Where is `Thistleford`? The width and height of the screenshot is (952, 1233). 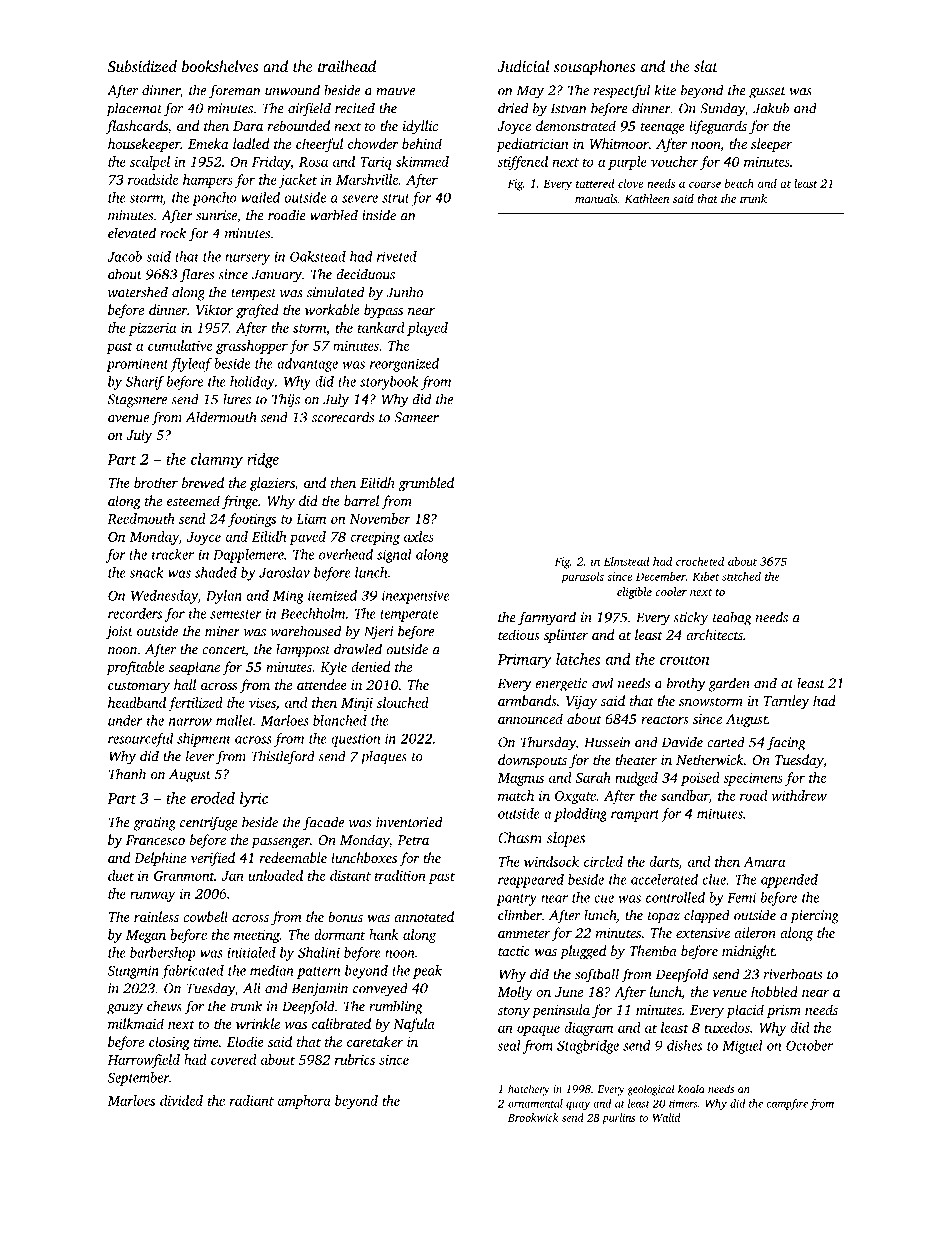 Thistleford is located at coordinates (283, 757).
